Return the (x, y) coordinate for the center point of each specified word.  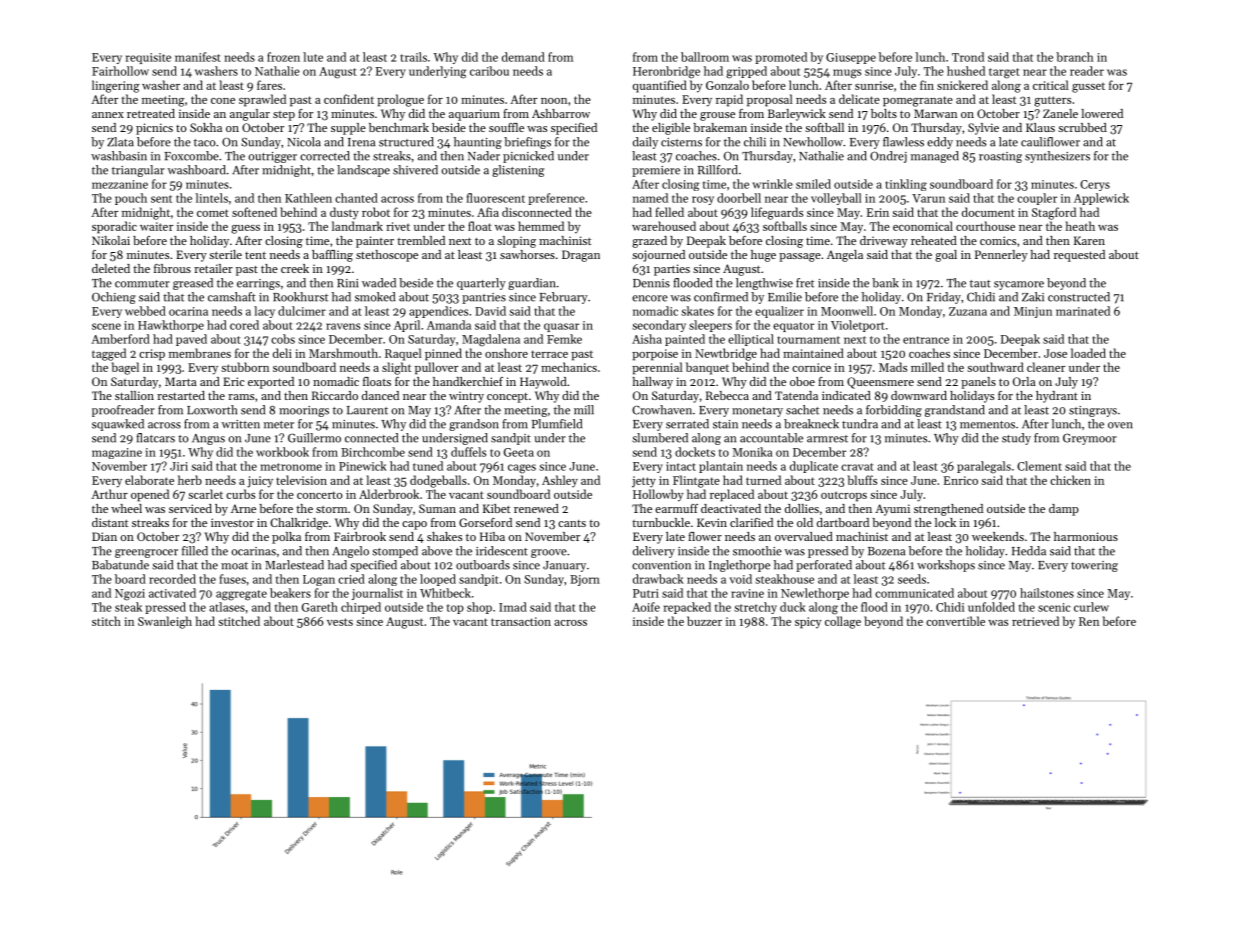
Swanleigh (165, 622)
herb (190, 480)
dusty (344, 213)
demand (523, 57)
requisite (148, 58)
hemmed (541, 226)
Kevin (712, 522)
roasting (1000, 157)
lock (945, 522)
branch (1074, 57)
